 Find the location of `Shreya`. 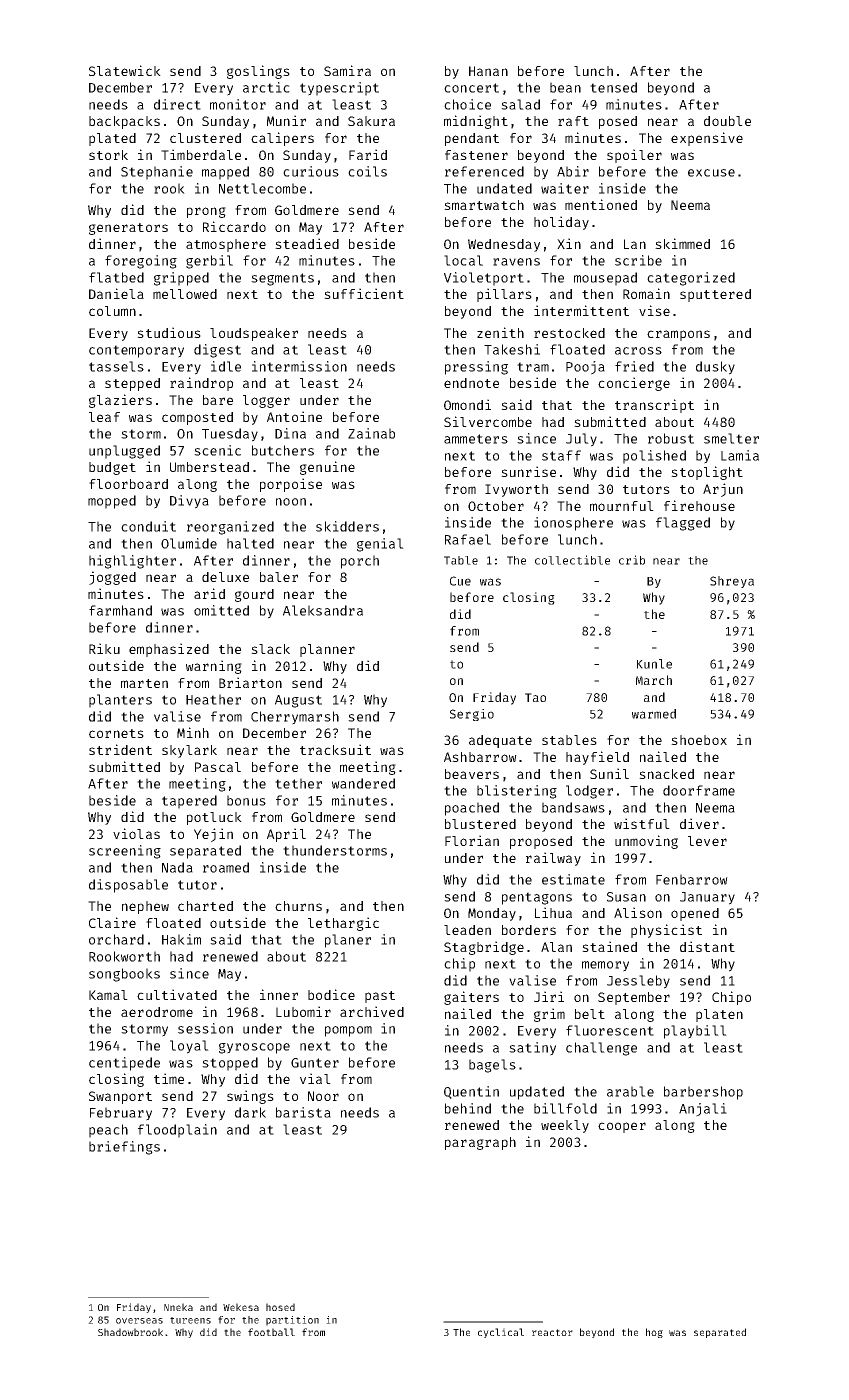

Shreya is located at coordinates (732, 582).
